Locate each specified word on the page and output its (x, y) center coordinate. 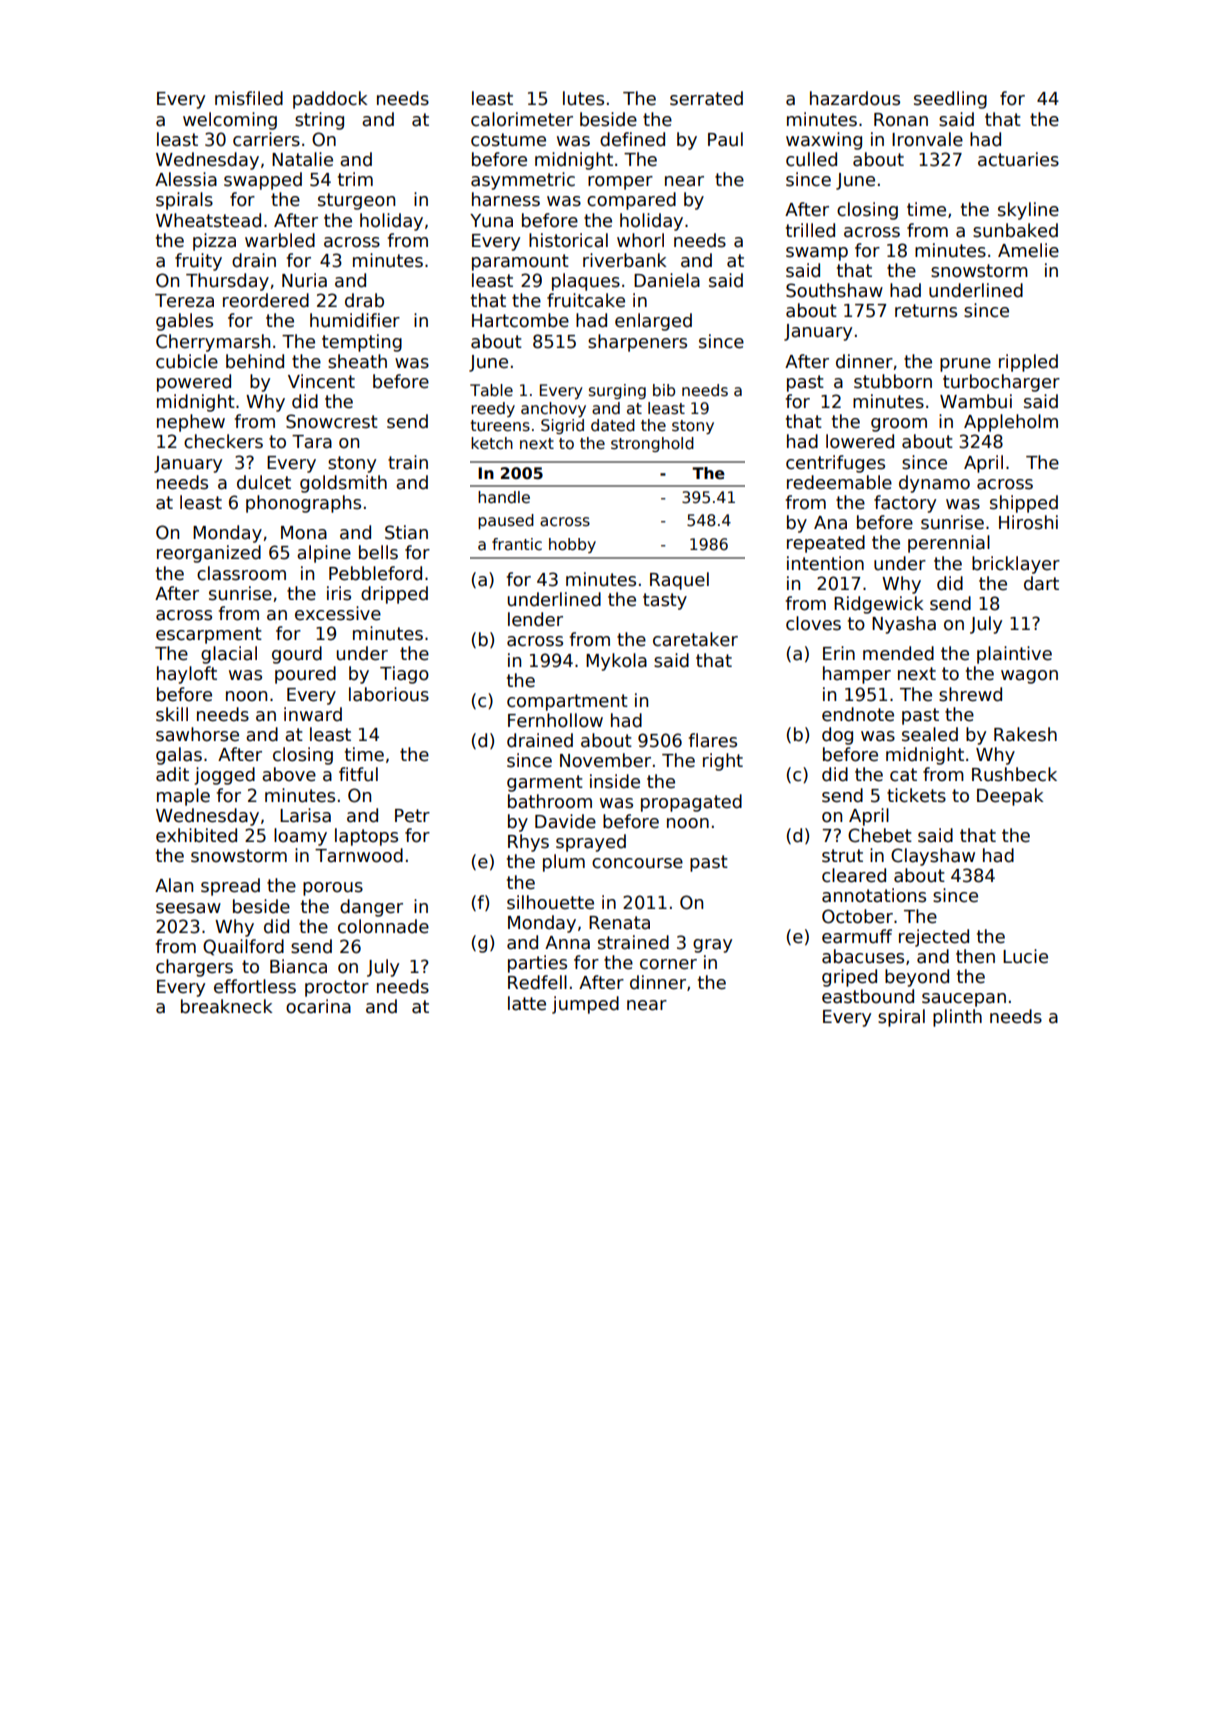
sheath (357, 361)
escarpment (209, 635)
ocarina (318, 1006)
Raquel (679, 581)
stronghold (652, 444)
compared (631, 201)
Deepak (1010, 797)
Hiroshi (1028, 522)
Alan (174, 885)
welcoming (230, 121)
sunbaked (1015, 230)
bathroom (550, 801)
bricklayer (1016, 565)
